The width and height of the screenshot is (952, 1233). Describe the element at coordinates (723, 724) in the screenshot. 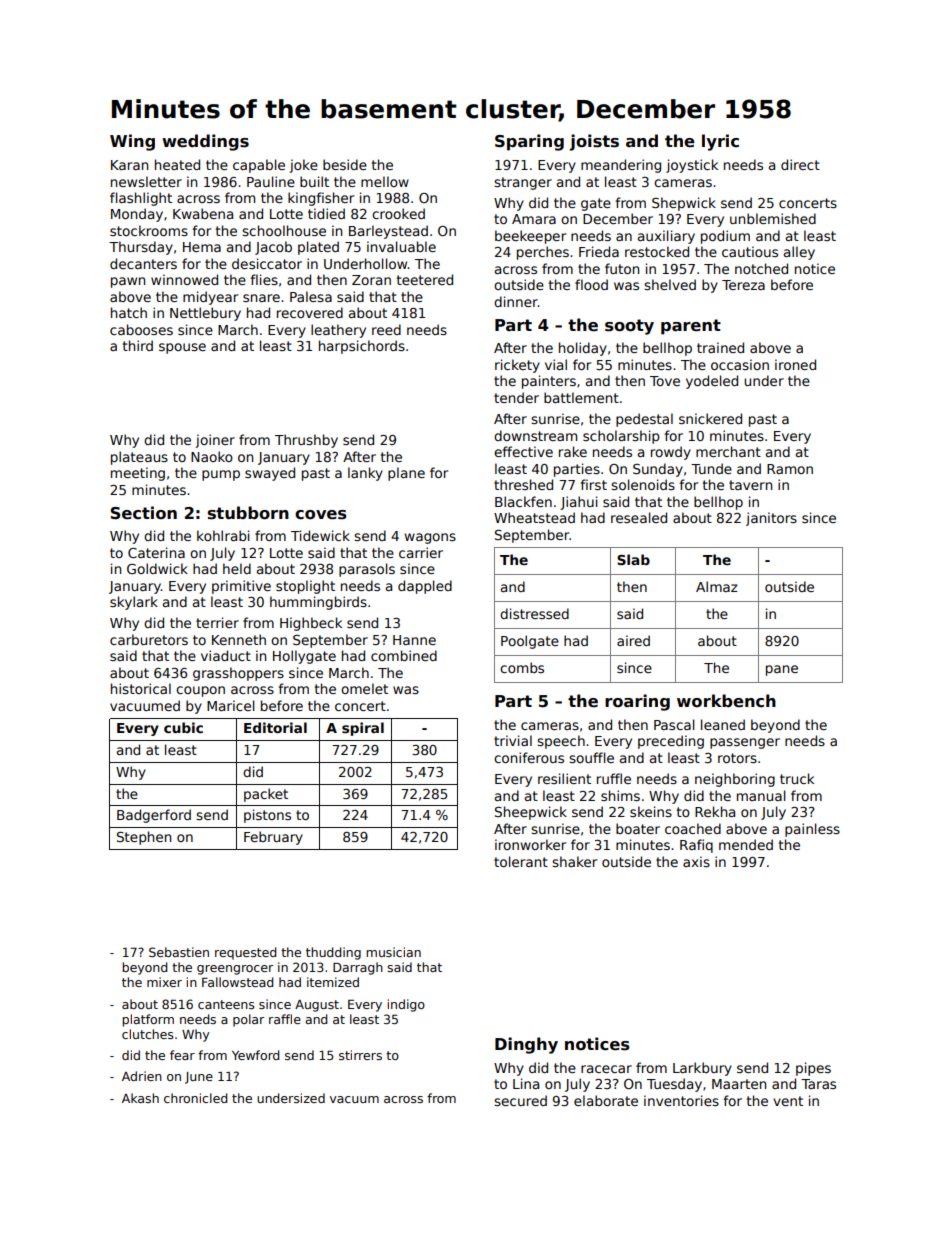

I see `leaned` at that location.
